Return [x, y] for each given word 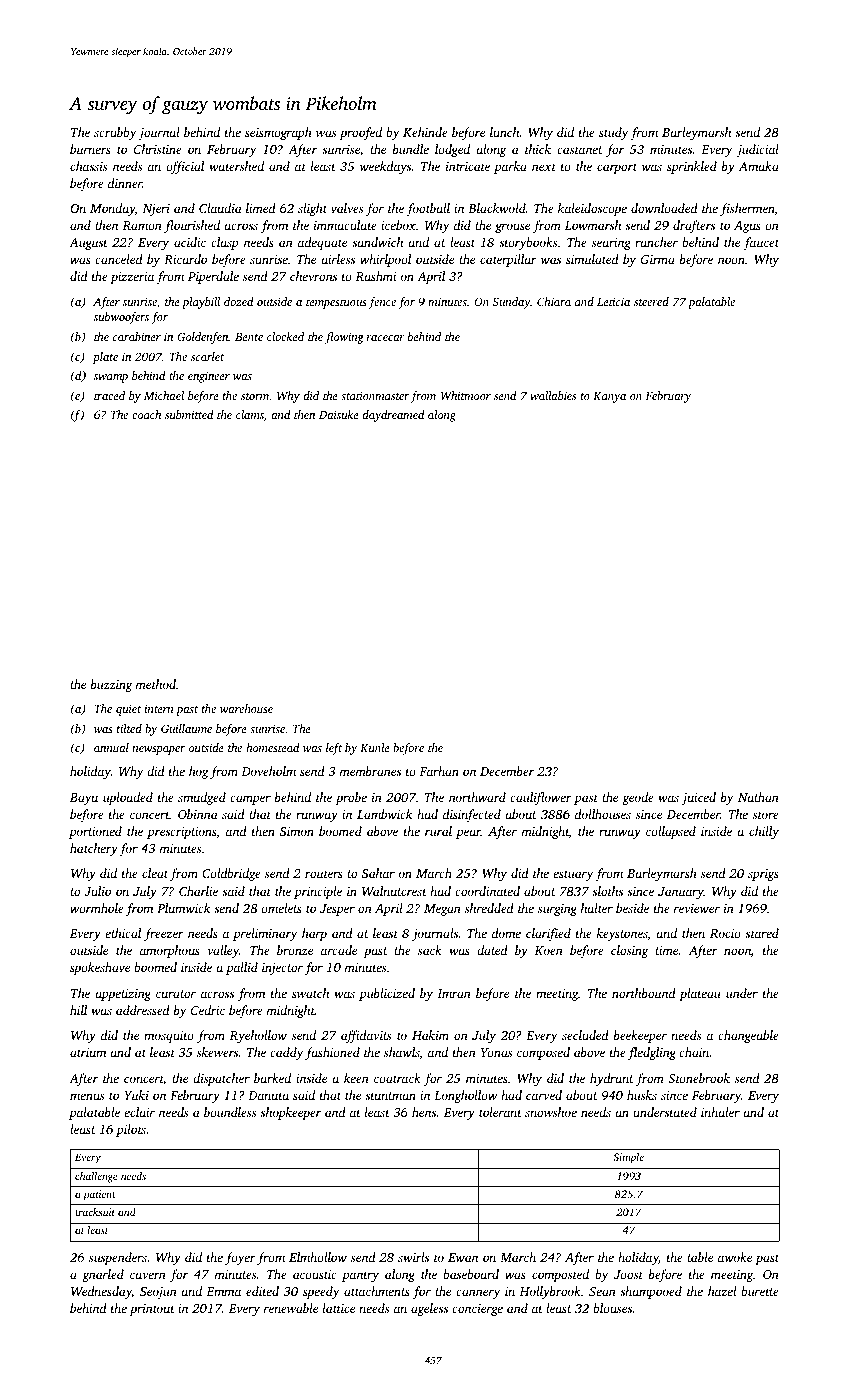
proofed [360, 133]
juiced [699, 798]
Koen [548, 950]
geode [638, 798]
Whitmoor [466, 395]
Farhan [439, 771]
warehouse [246, 708]
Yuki [136, 1095]
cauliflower [541, 798]
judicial [757, 150]
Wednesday [101, 1292]
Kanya [609, 397]
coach [146, 414]
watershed [237, 166]
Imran [454, 993]
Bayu [84, 799]
